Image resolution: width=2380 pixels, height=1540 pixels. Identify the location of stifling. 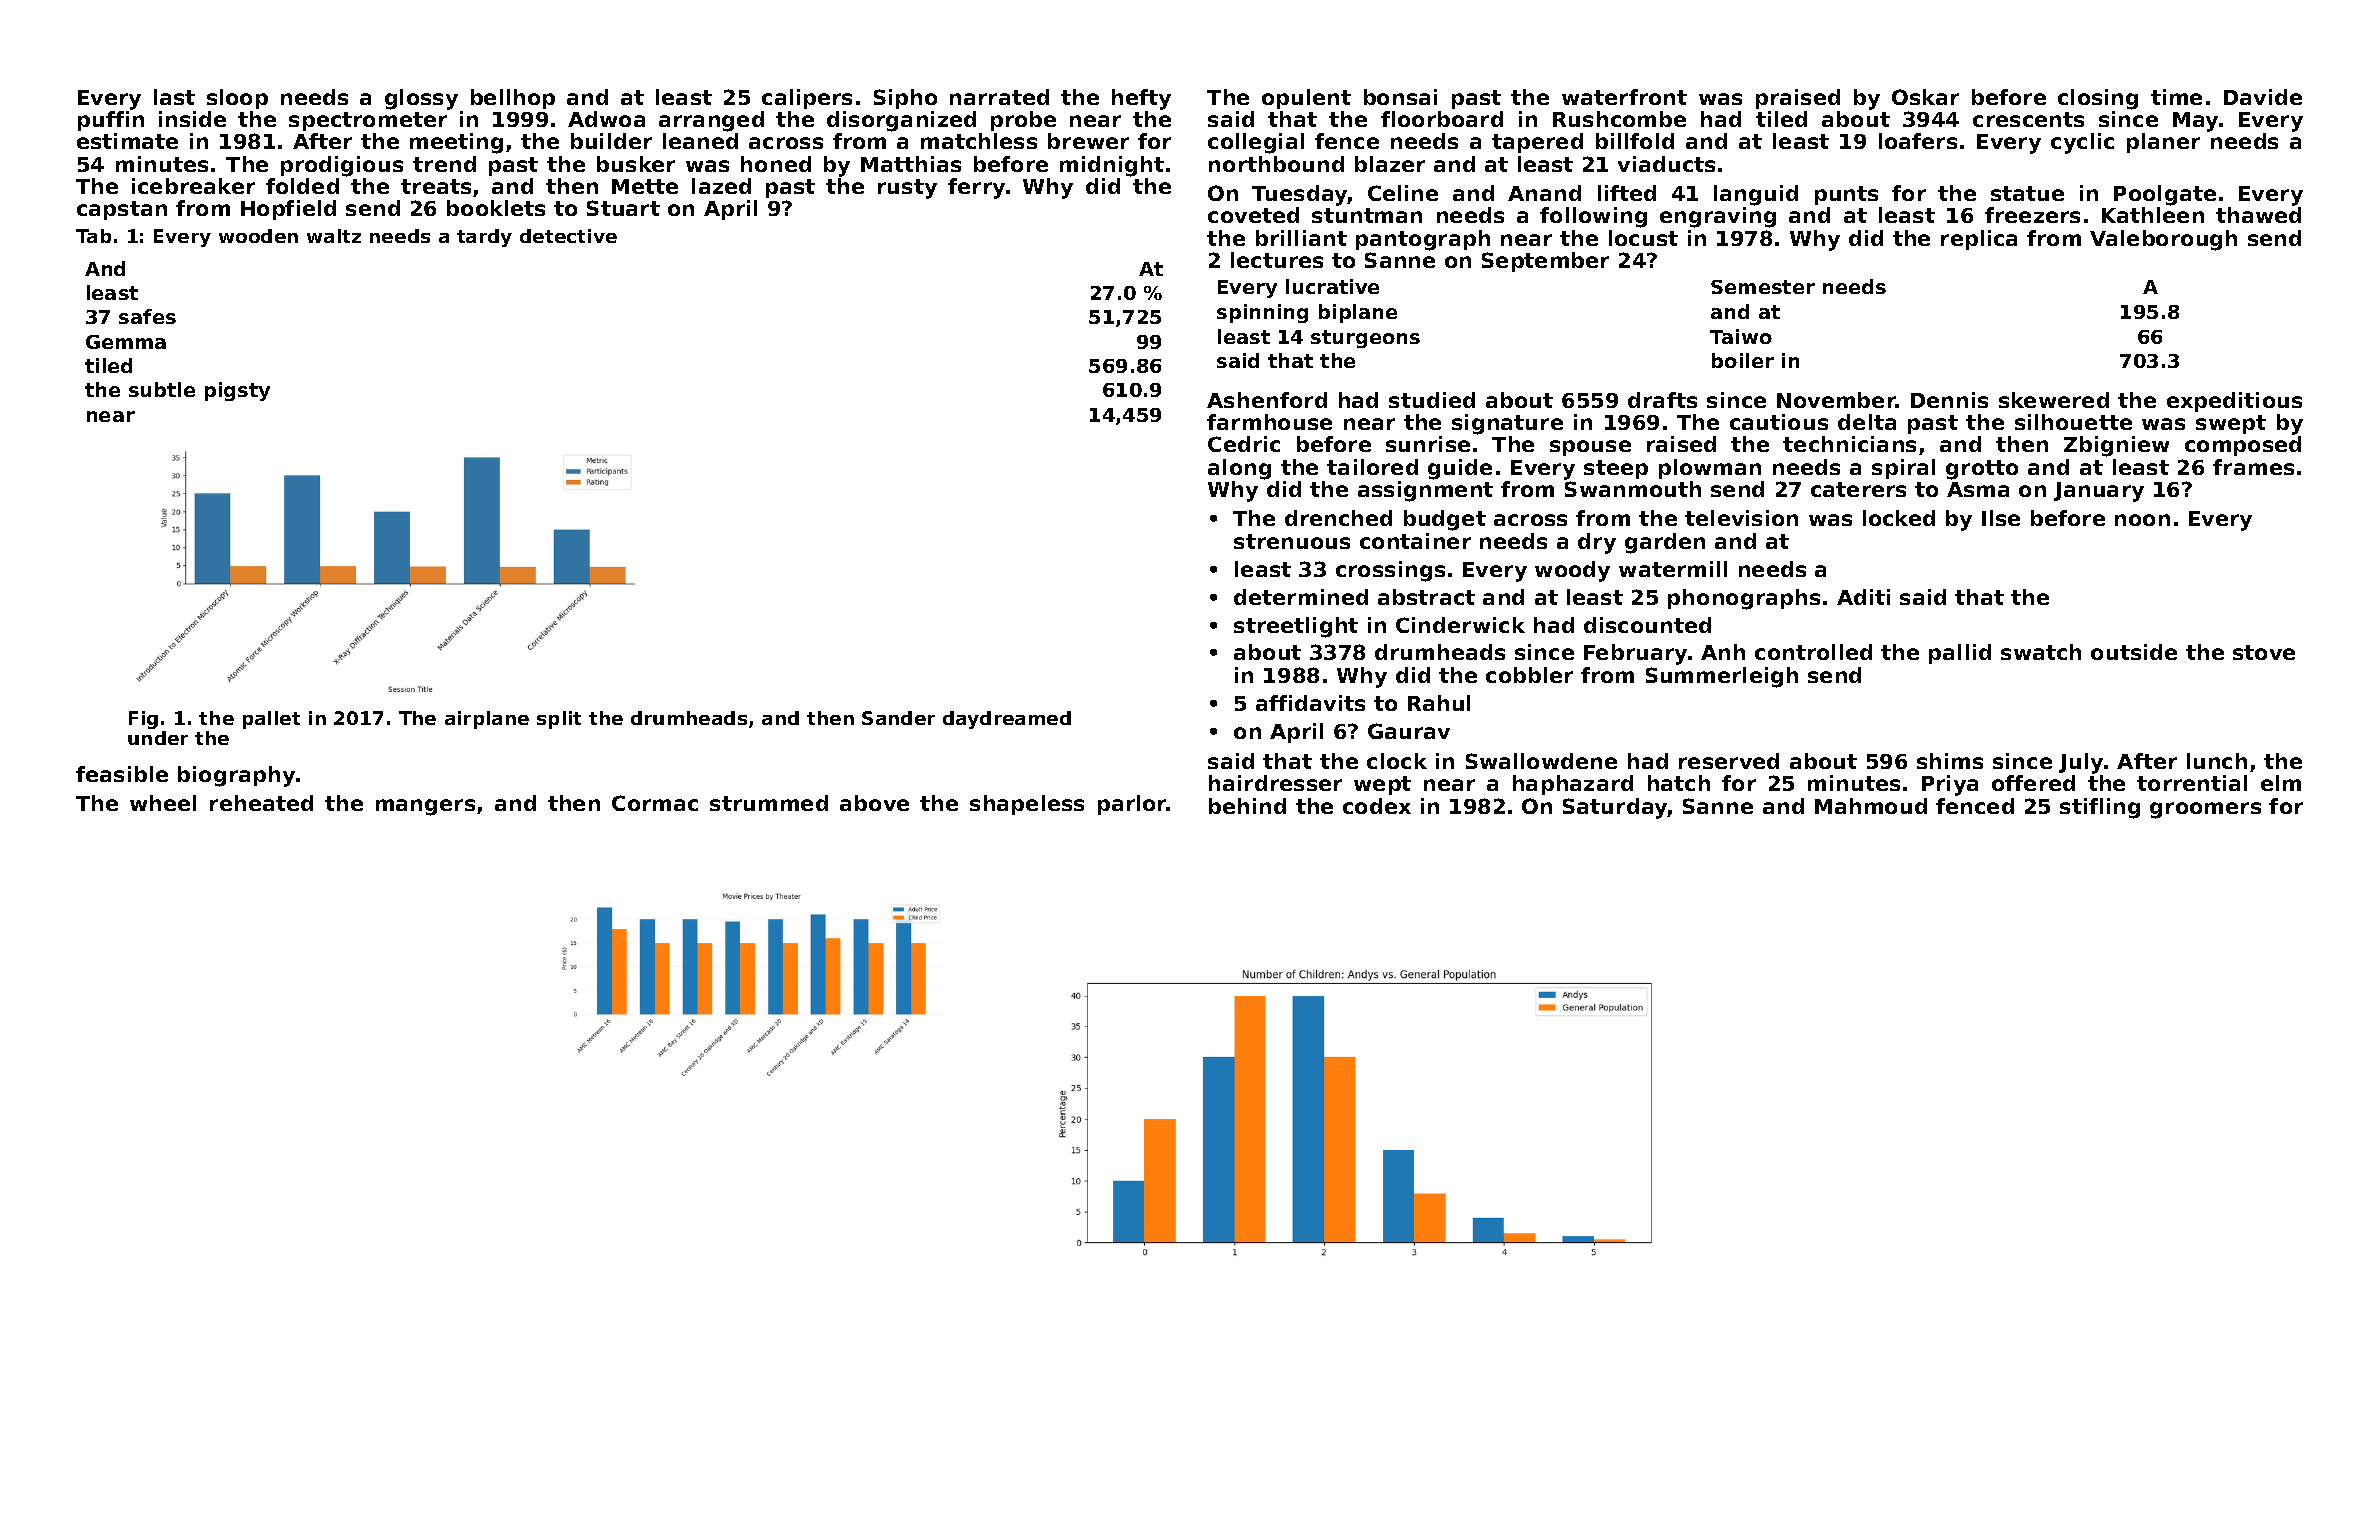
(2100, 808).
